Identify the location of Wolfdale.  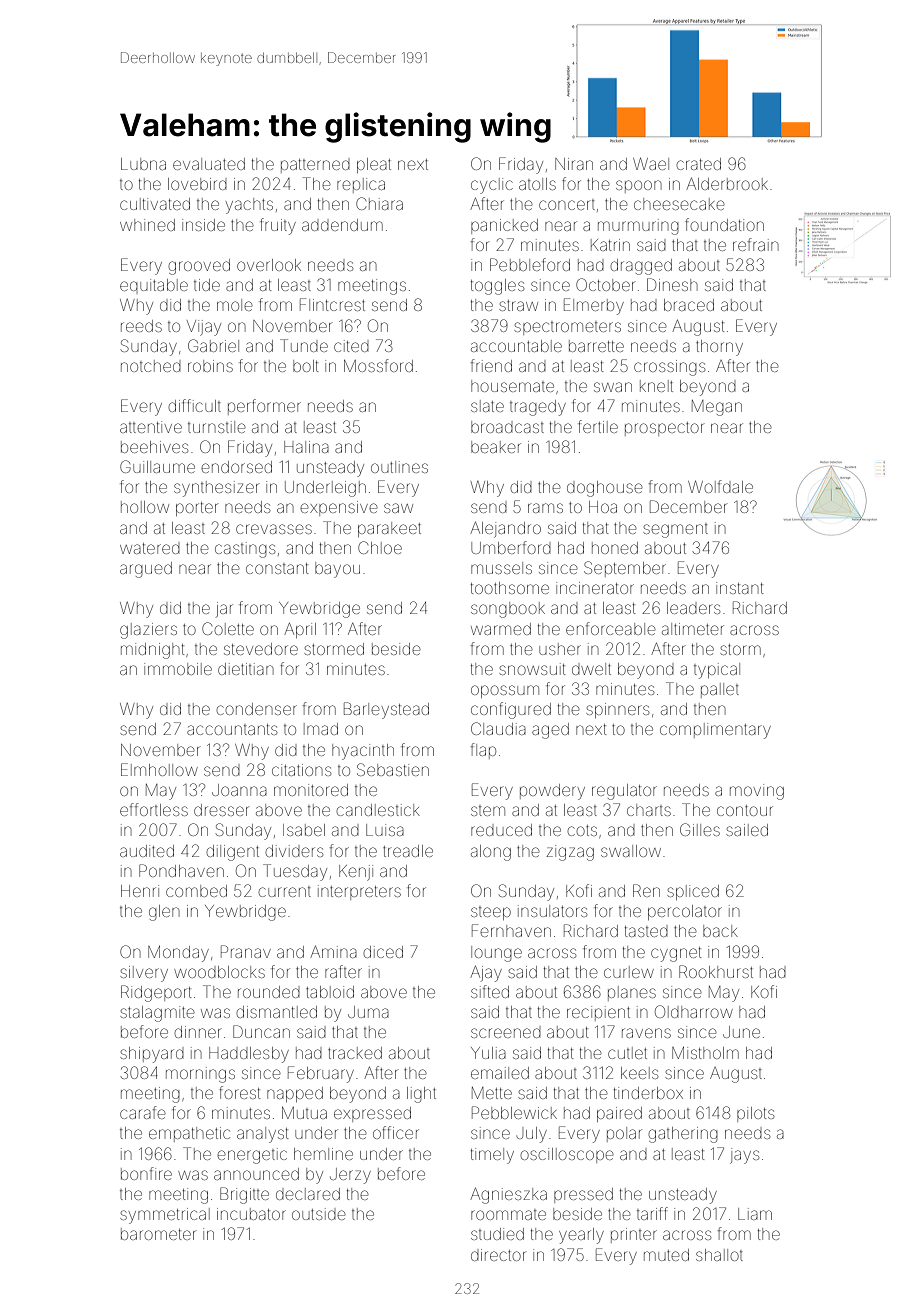
(720, 486).
